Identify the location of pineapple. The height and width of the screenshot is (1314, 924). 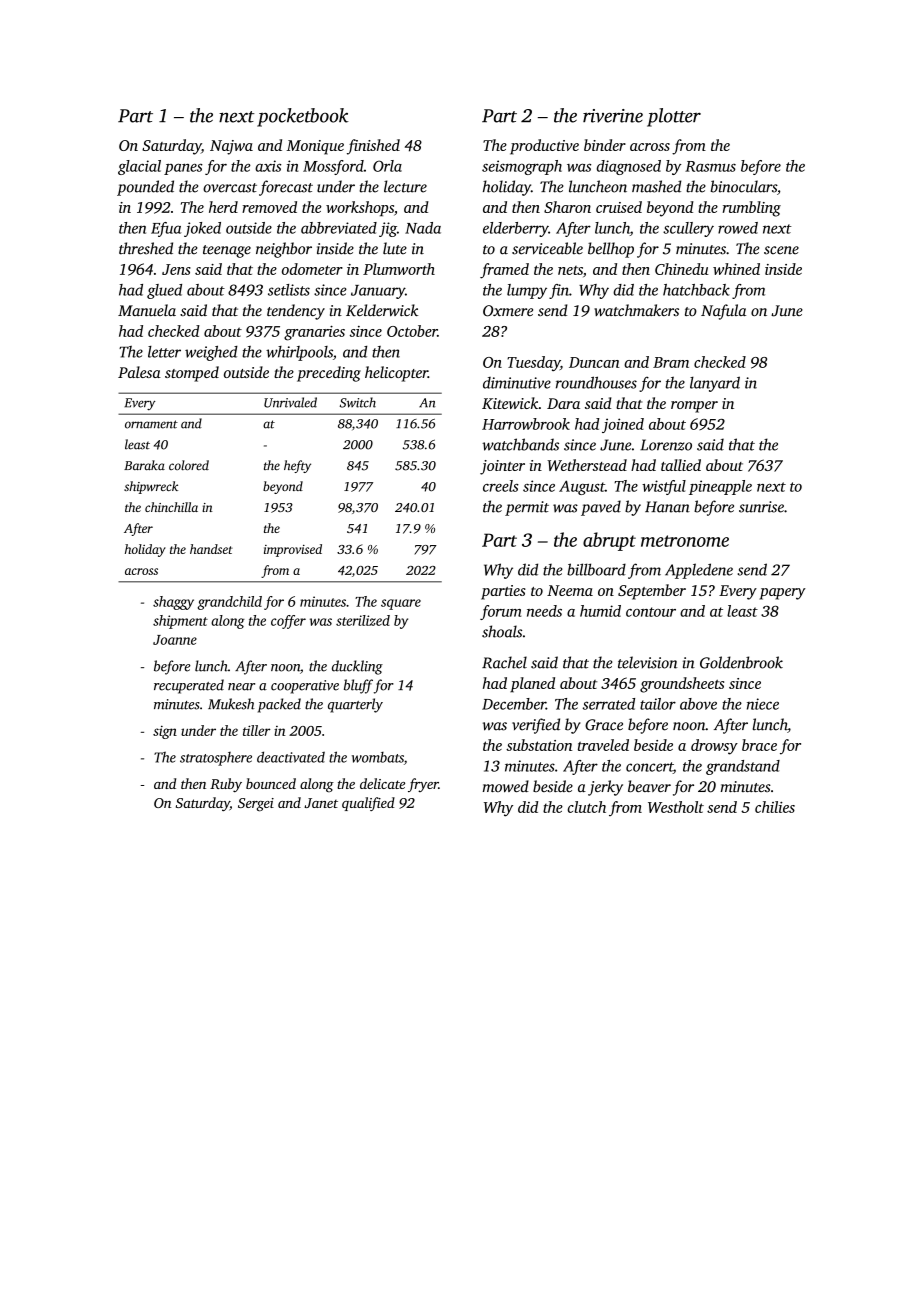
(720, 487).
